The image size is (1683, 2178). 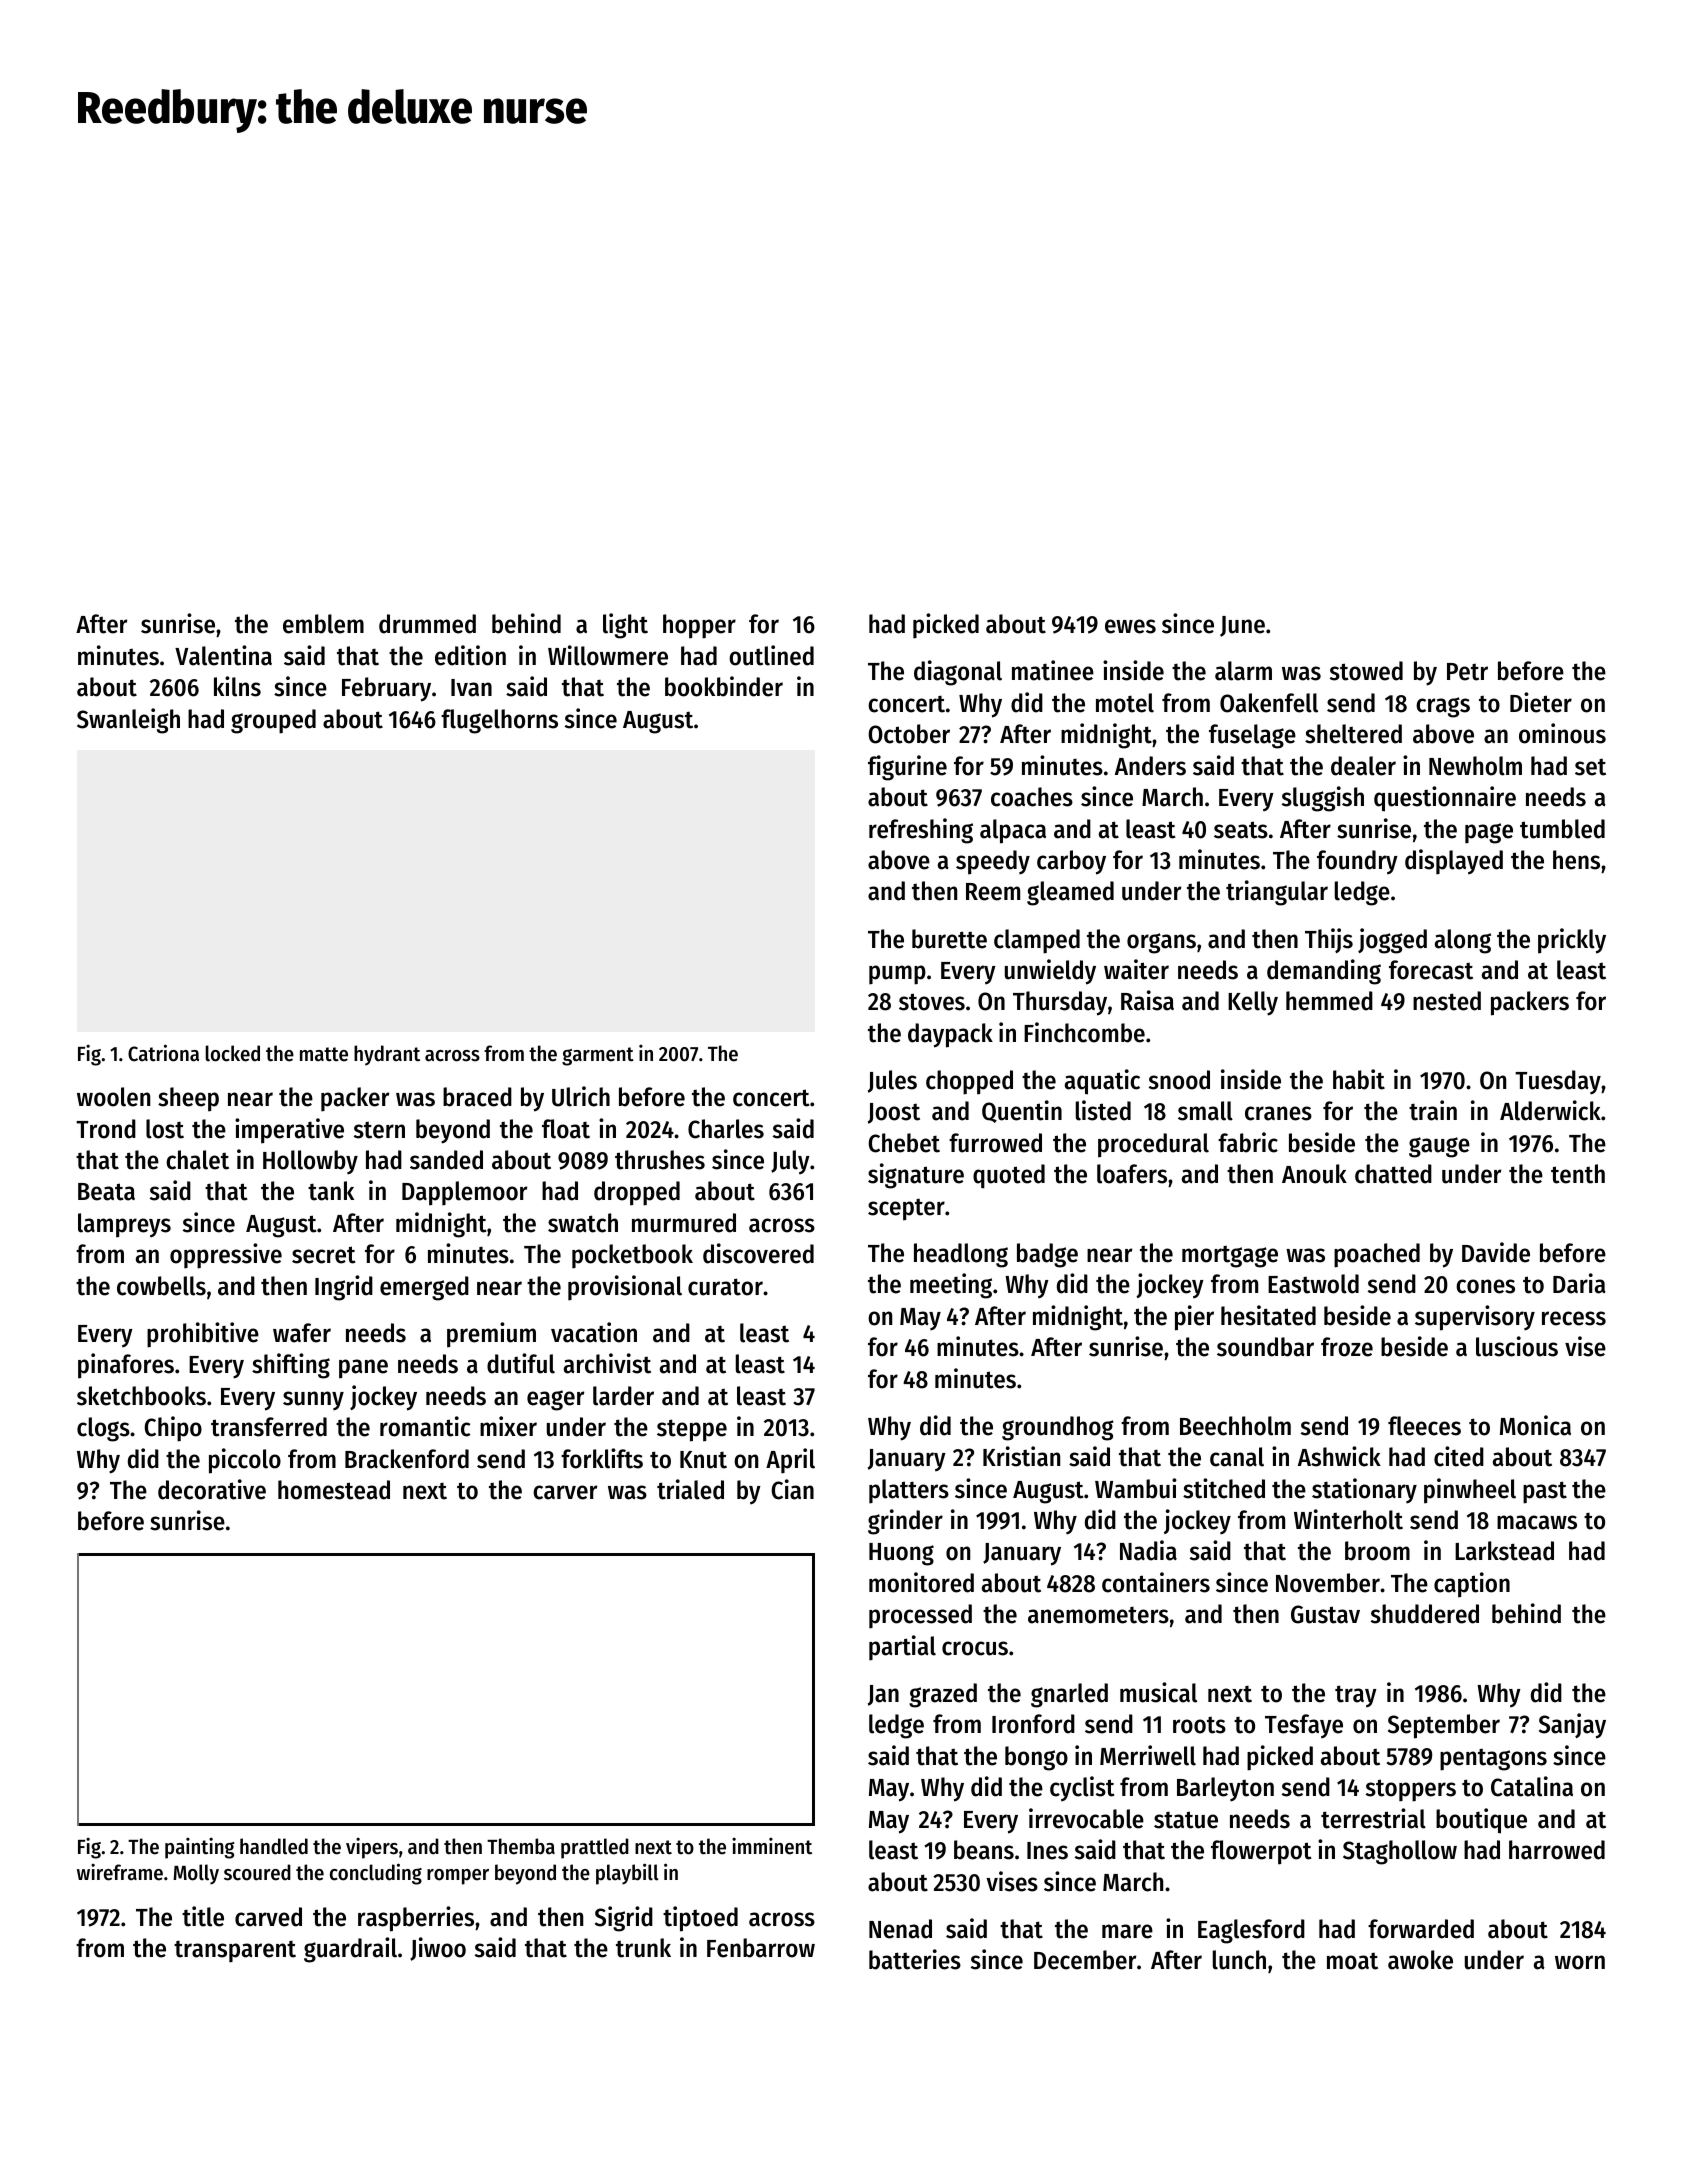 I want to click on monitored, so click(x=921, y=1582).
